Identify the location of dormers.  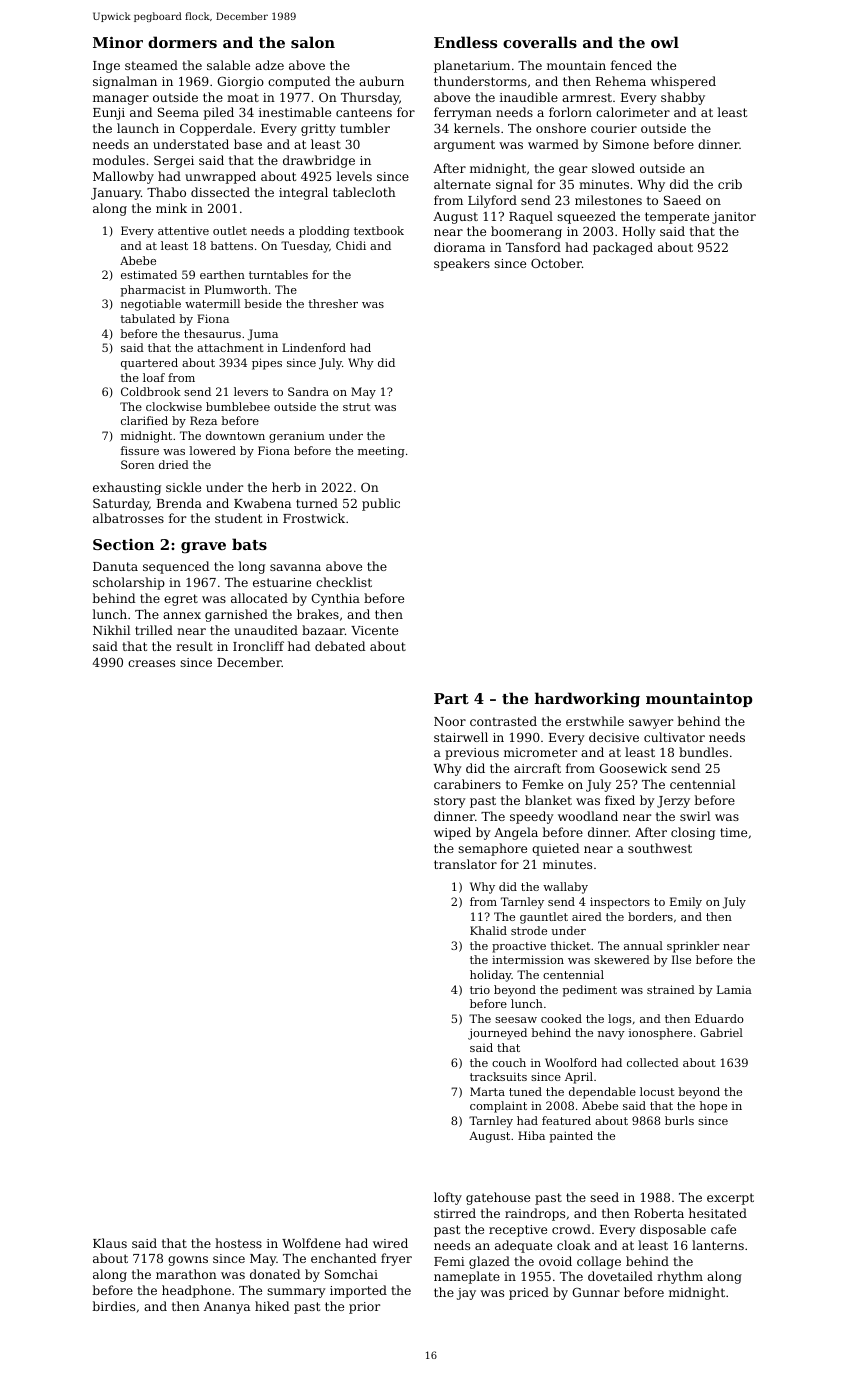
(182, 42).
